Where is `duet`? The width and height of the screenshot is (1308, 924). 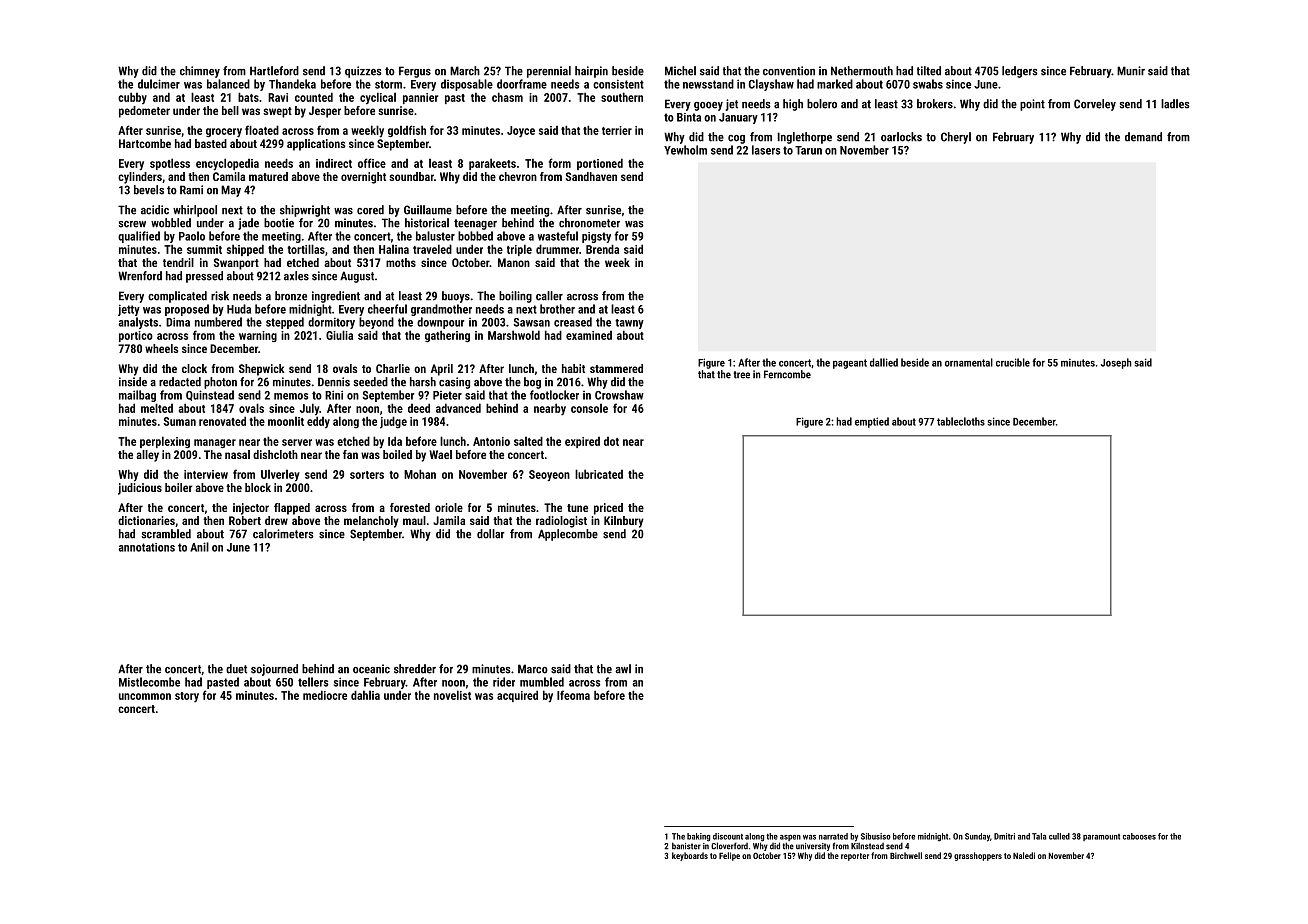
duet is located at coordinates (236, 669).
